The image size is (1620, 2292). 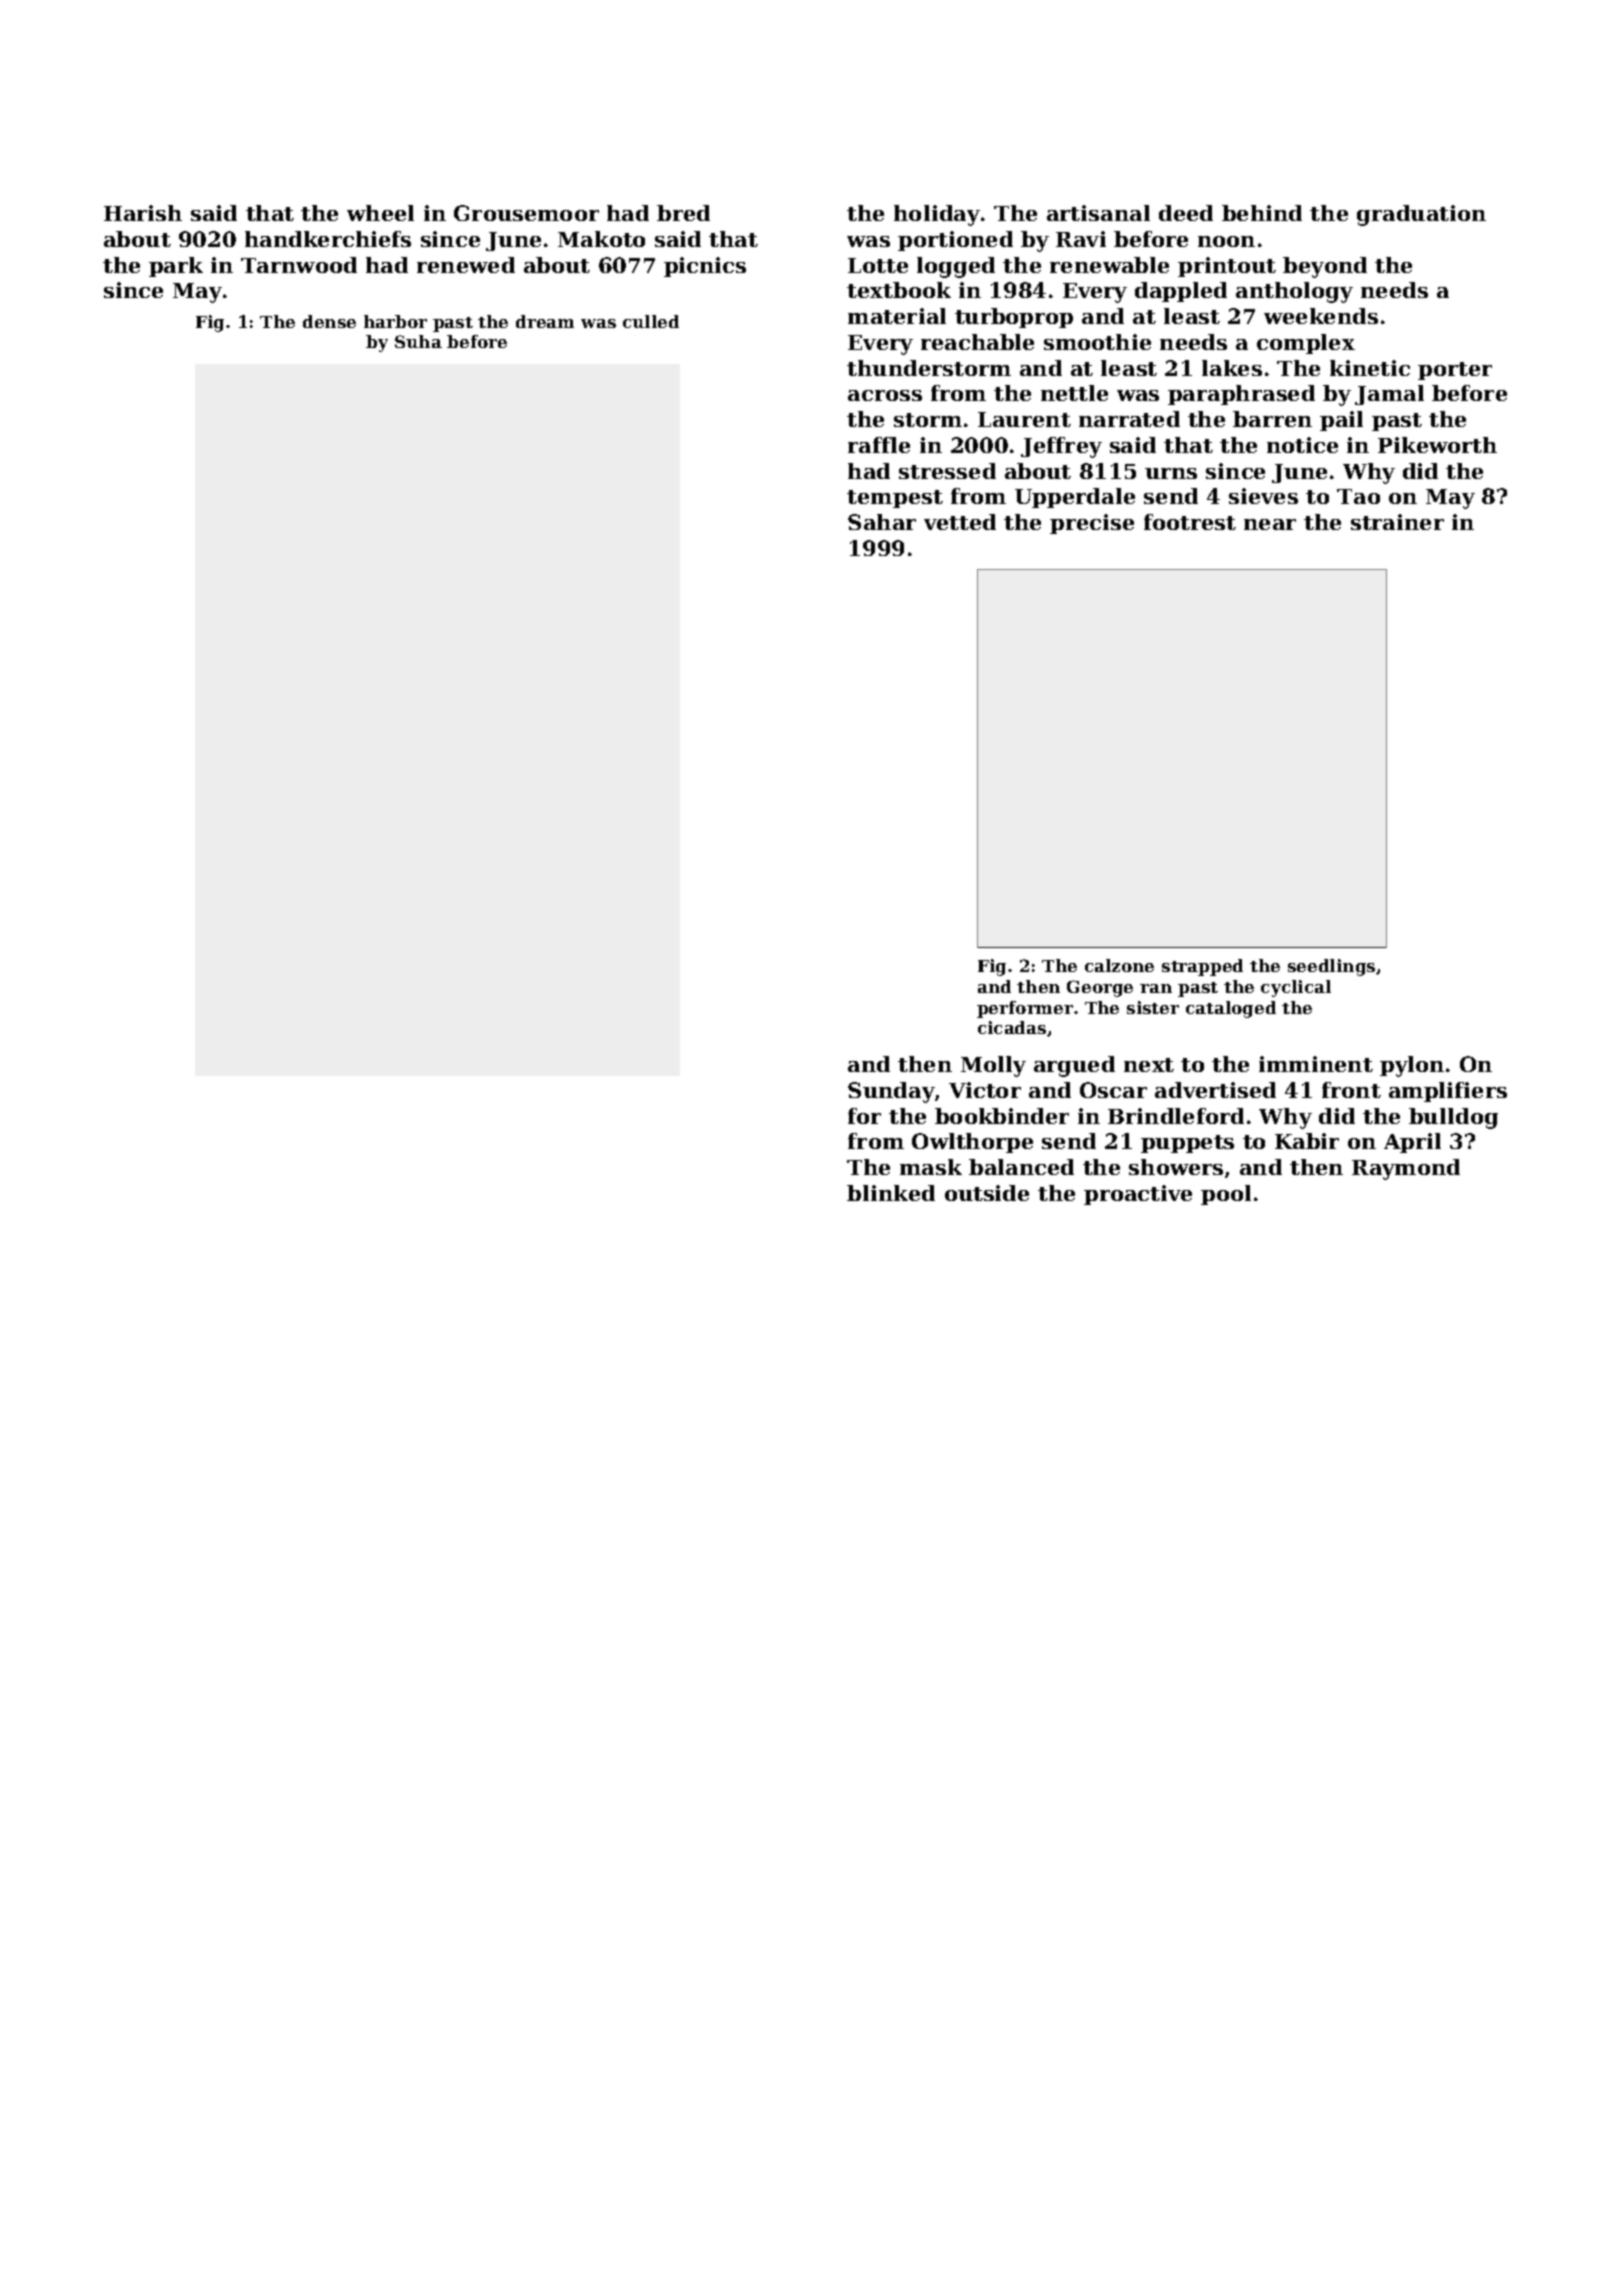 I want to click on outside, so click(x=987, y=1193).
